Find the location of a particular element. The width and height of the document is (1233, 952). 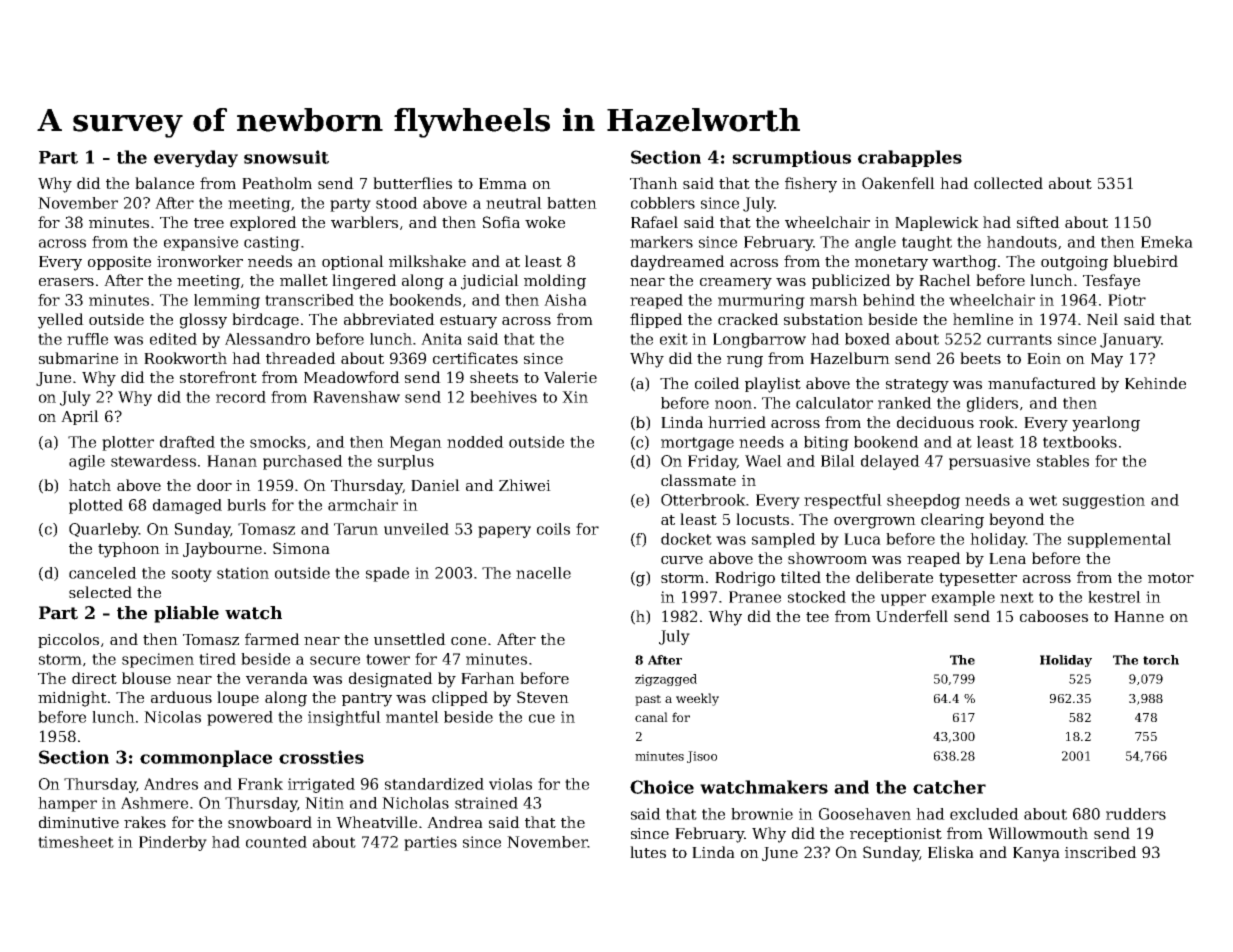

cobblers is located at coordinates (663, 203).
